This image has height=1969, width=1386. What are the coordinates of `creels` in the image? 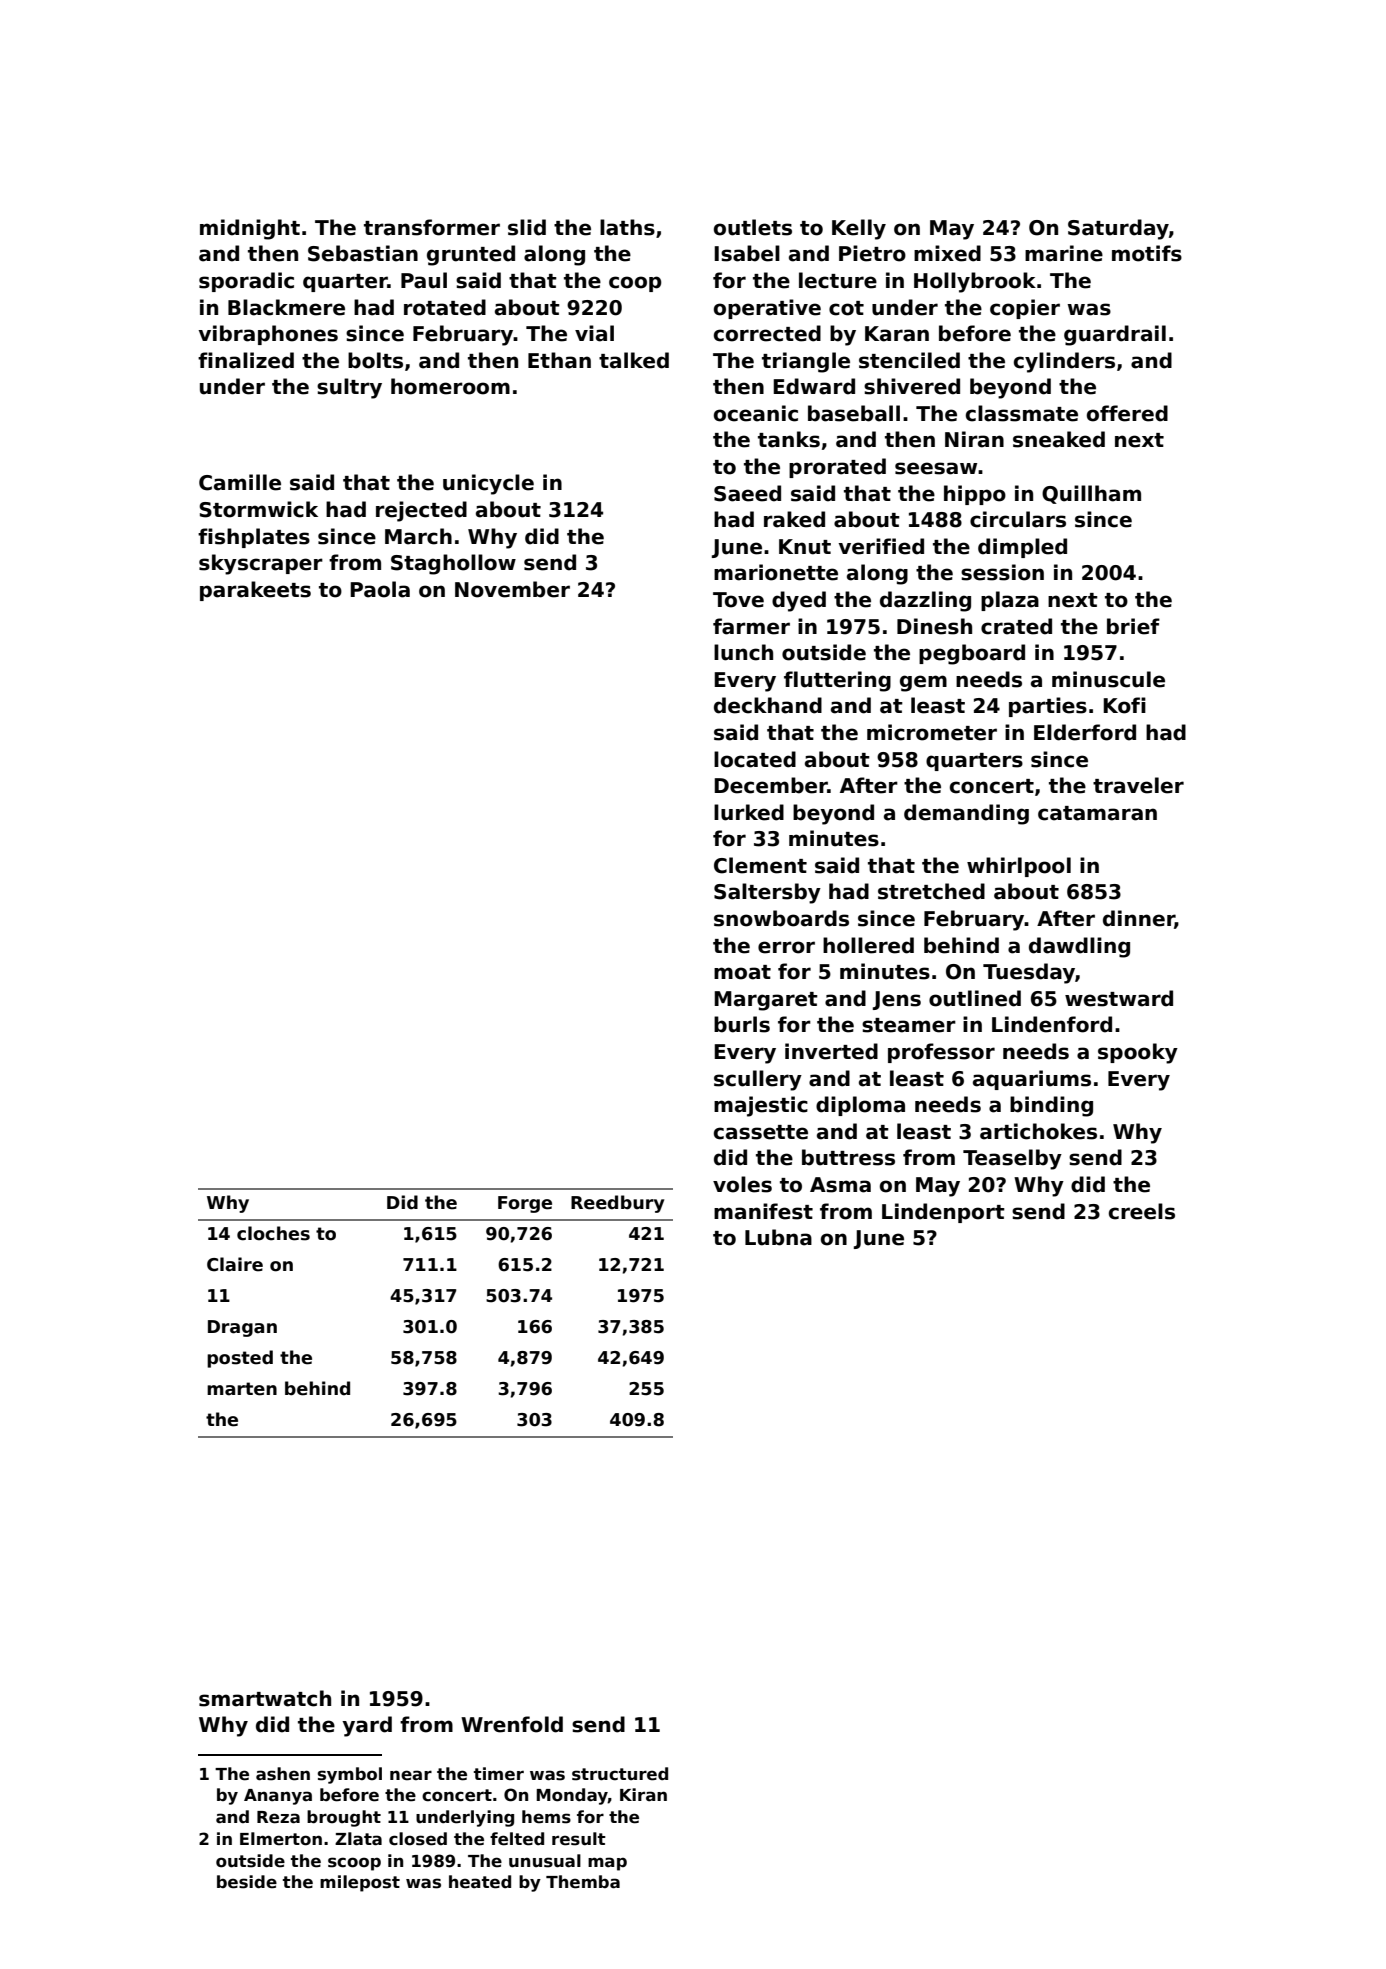 It's located at (1142, 1211).
